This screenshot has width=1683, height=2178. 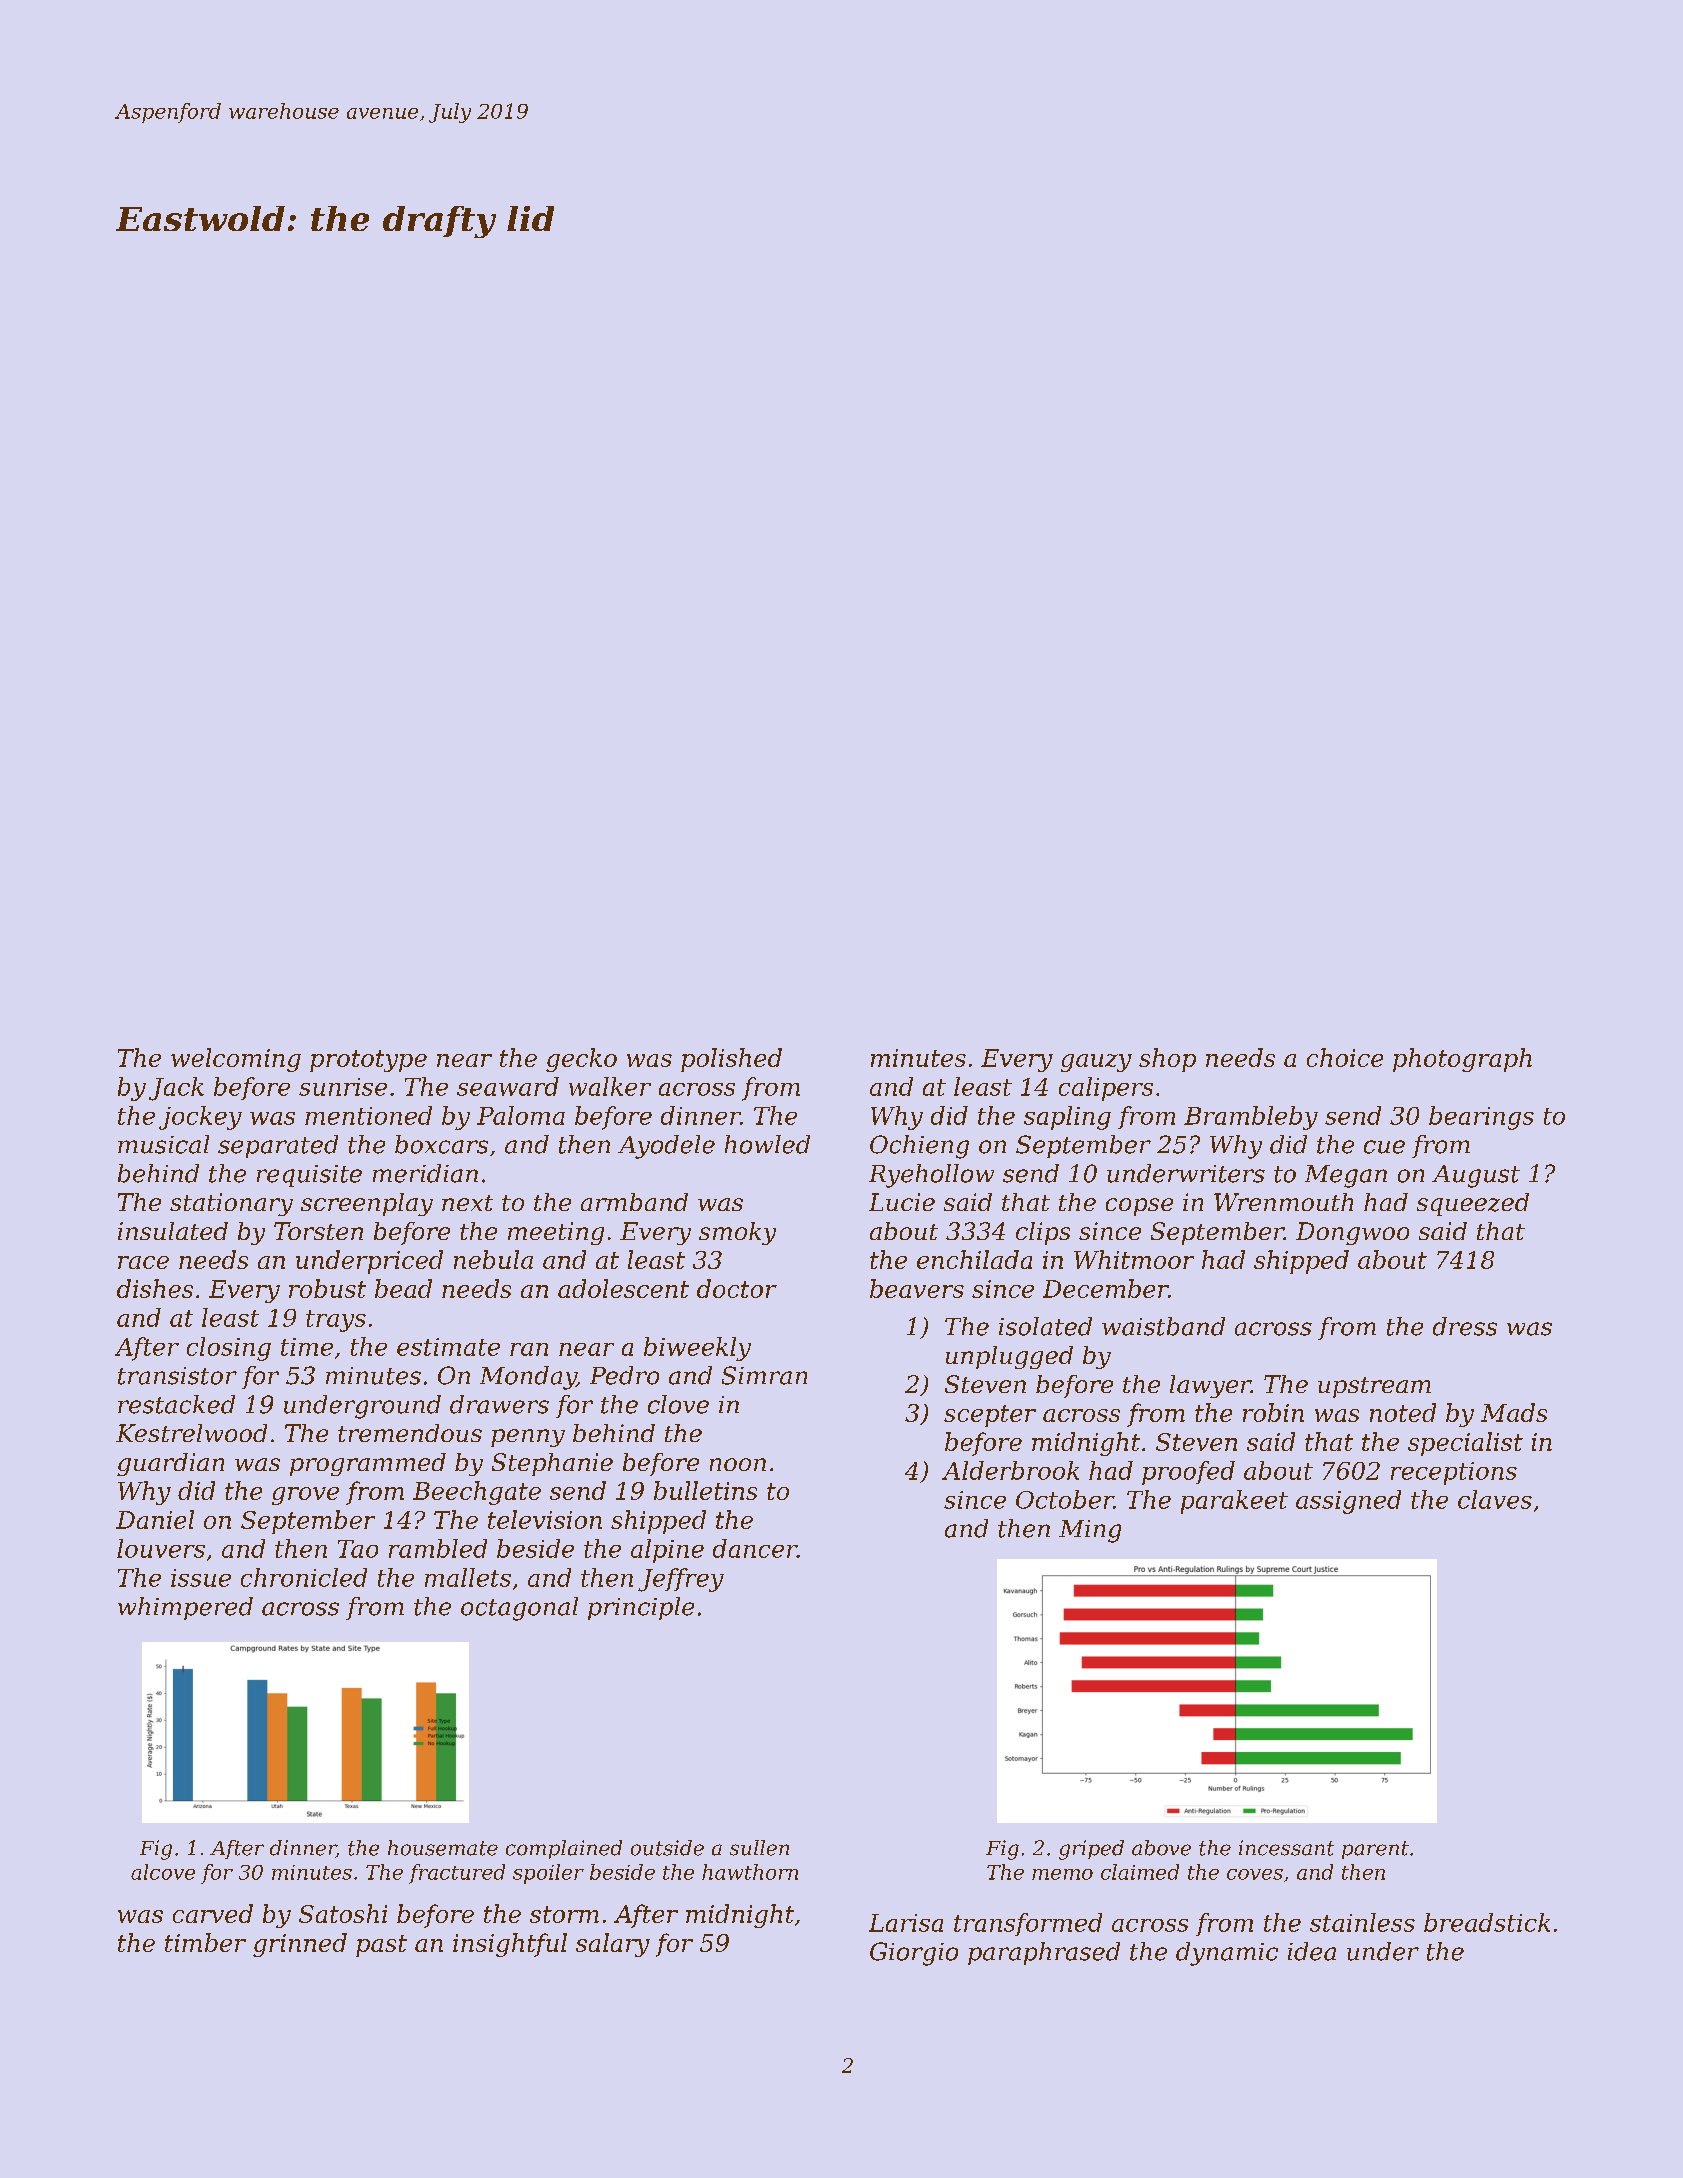 I want to click on parent, so click(x=1375, y=1850).
